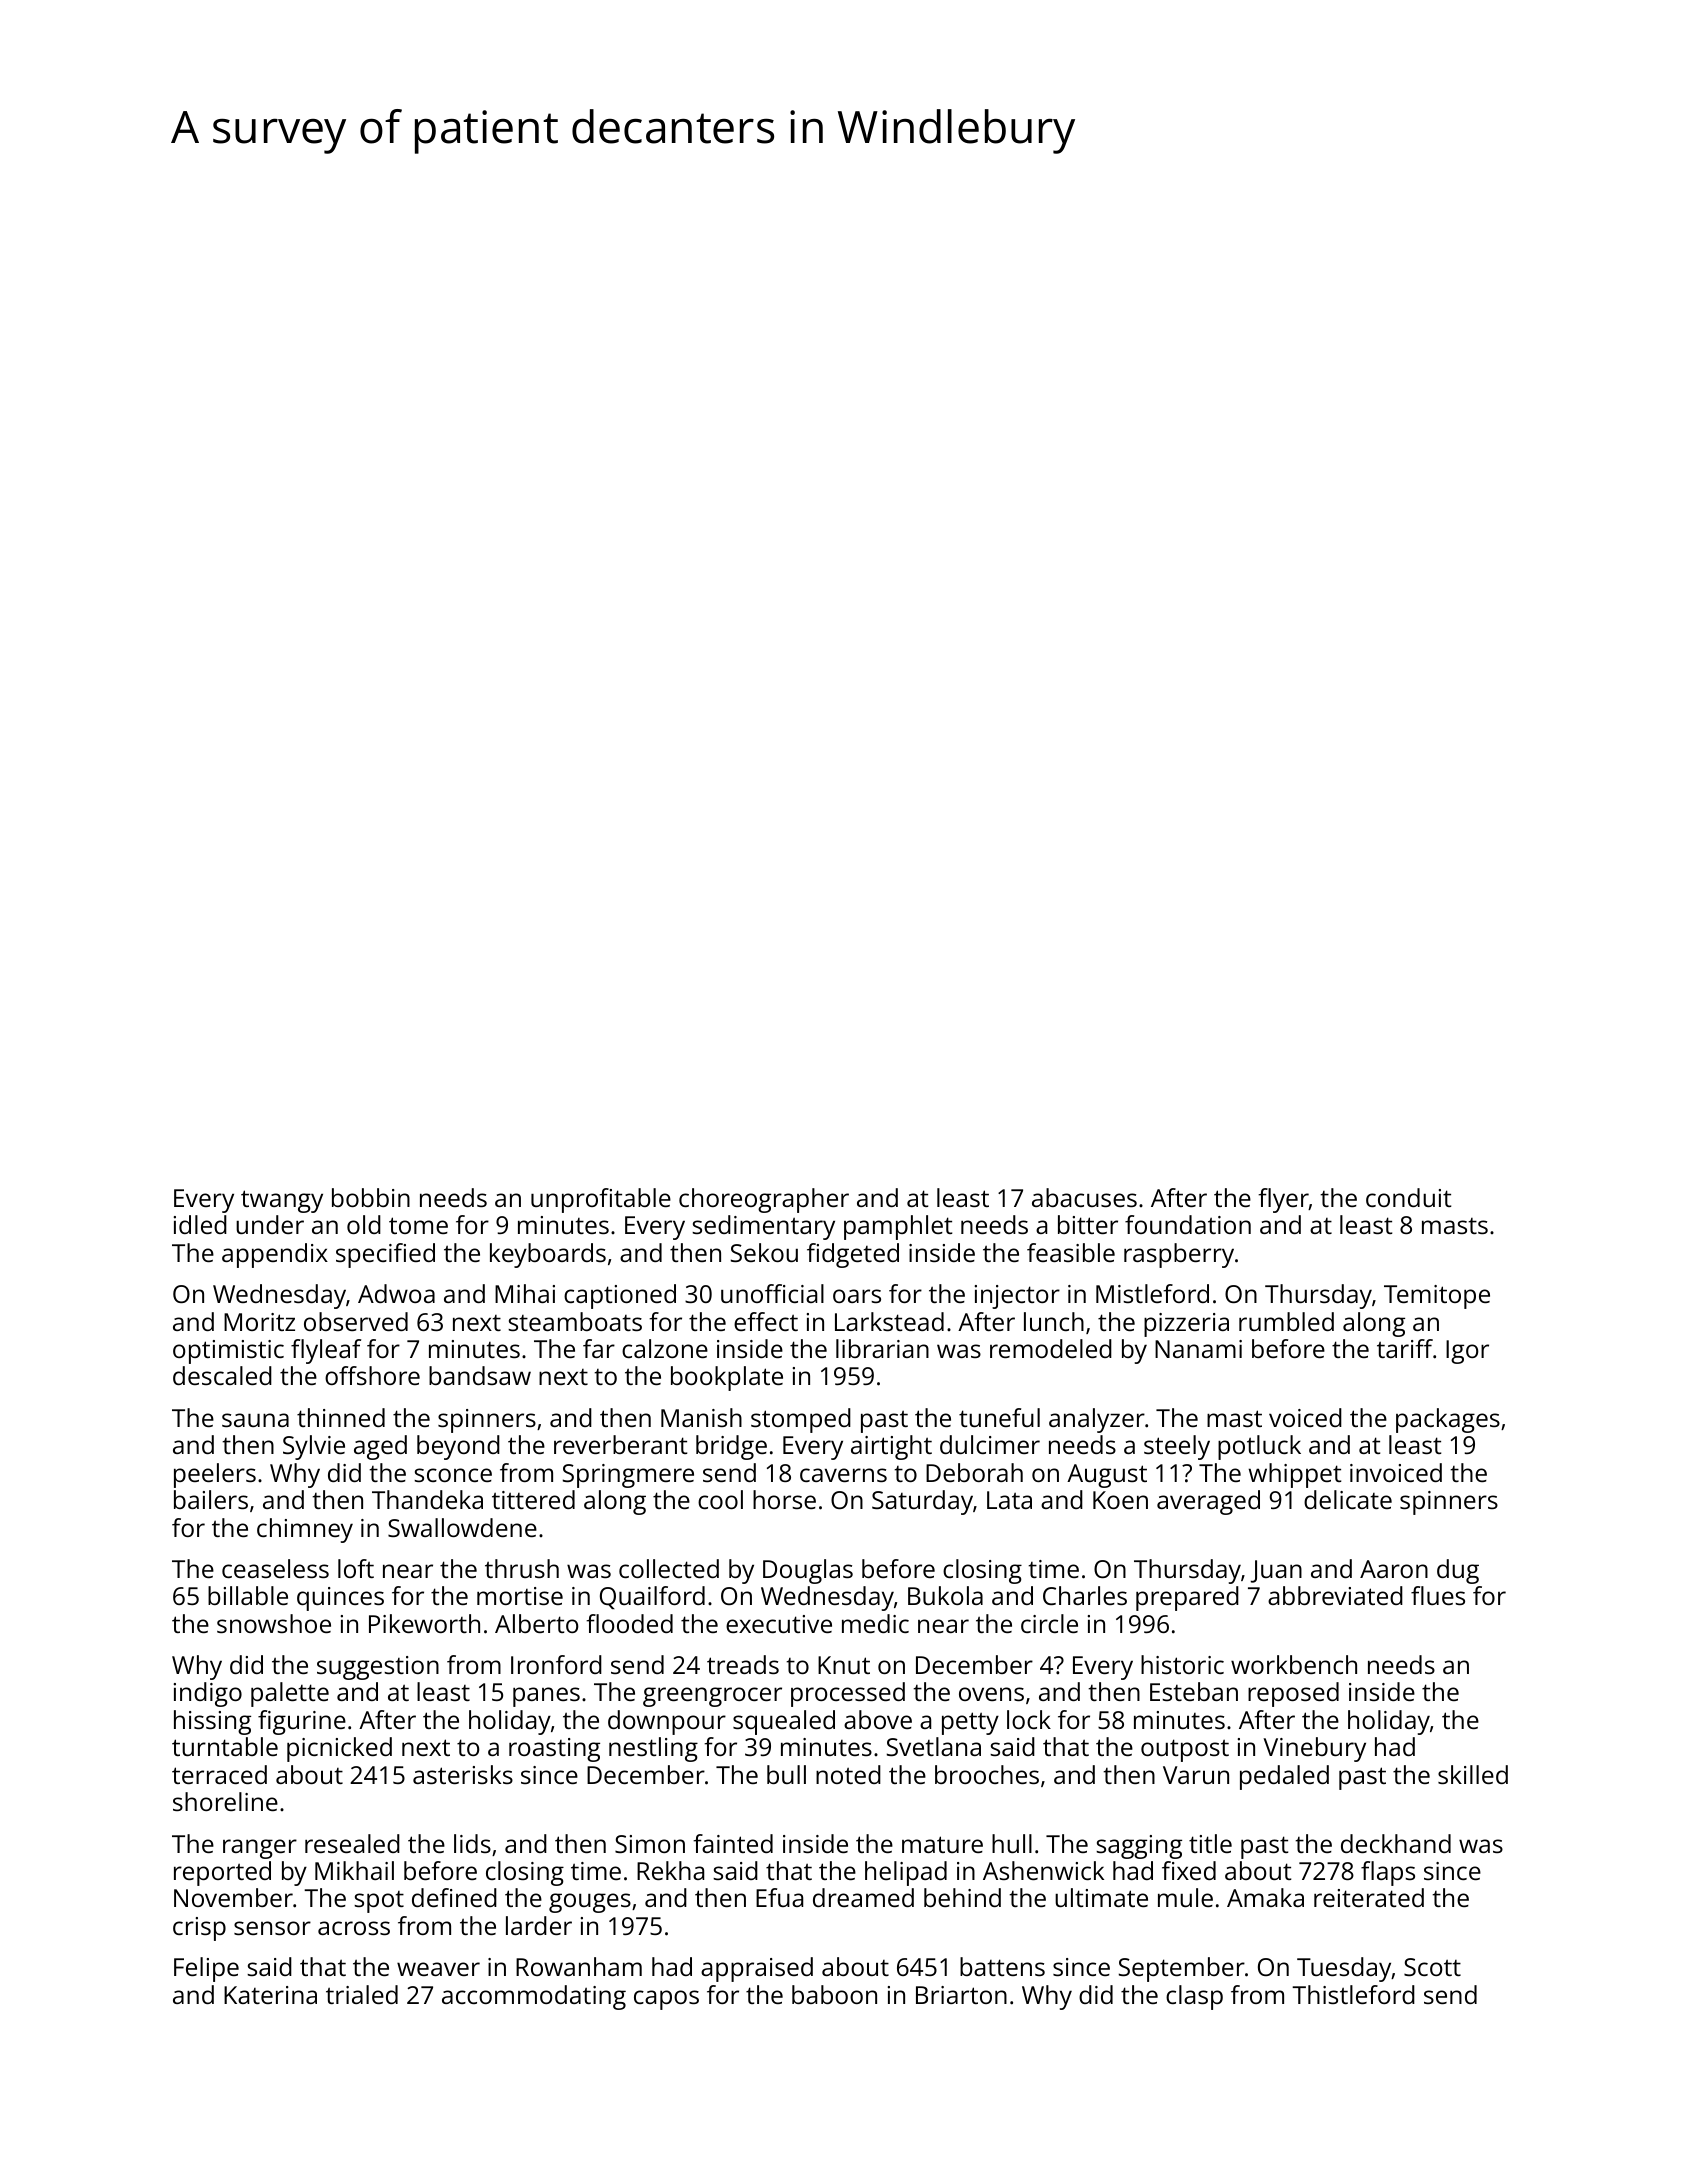 This image has width=1683, height=2178. Describe the element at coordinates (546, 1697) in the image. I see `panes` at that location.
